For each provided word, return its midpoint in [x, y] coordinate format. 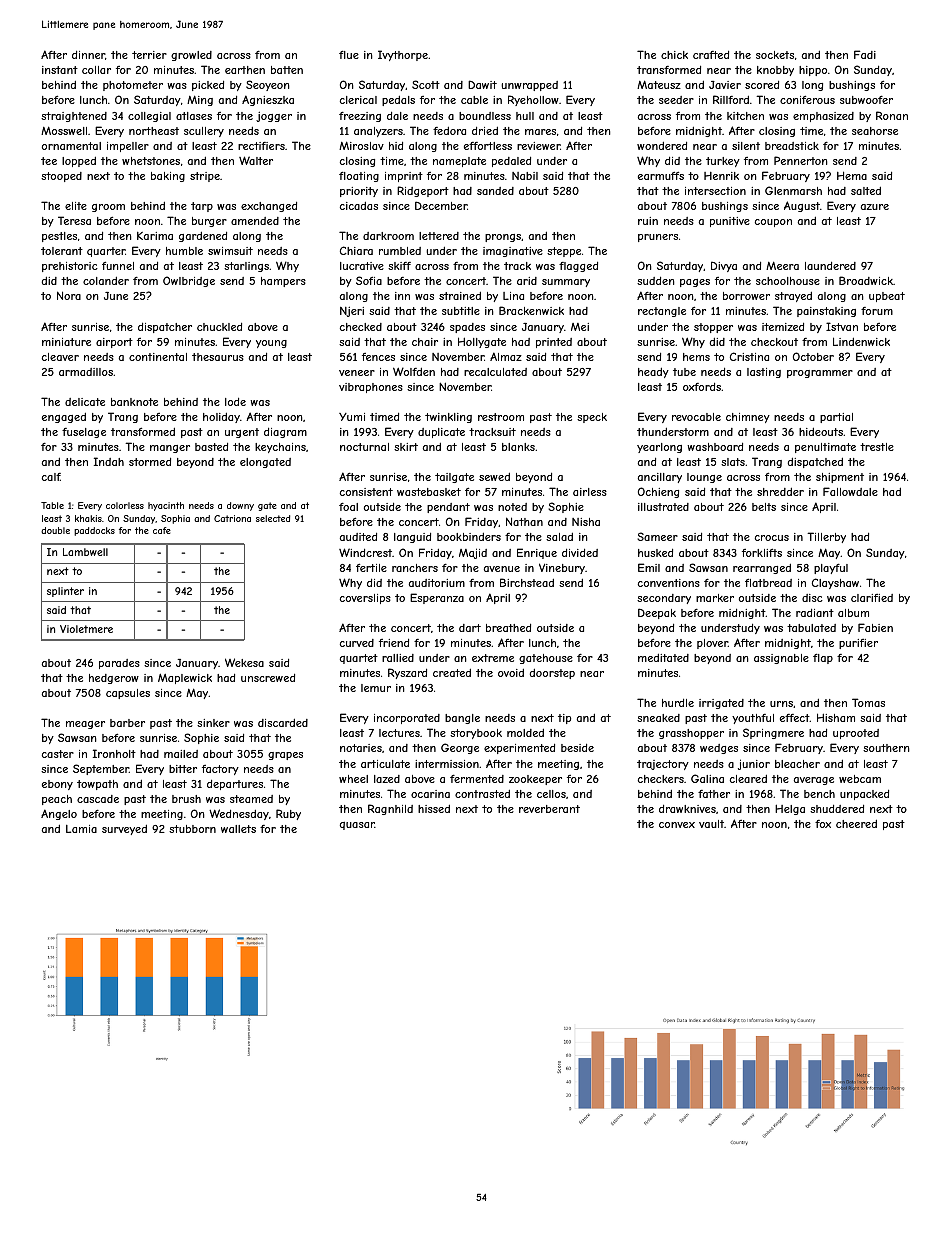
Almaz [506, 356]
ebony [57, 785]
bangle [462, 719]
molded [525, 733]
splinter [65, 592]
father [714, 794]
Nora [69, 295]
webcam [860, 779]
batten [287, 70]
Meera [782, 265]
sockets [775, 55]
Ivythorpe [403, 55]
